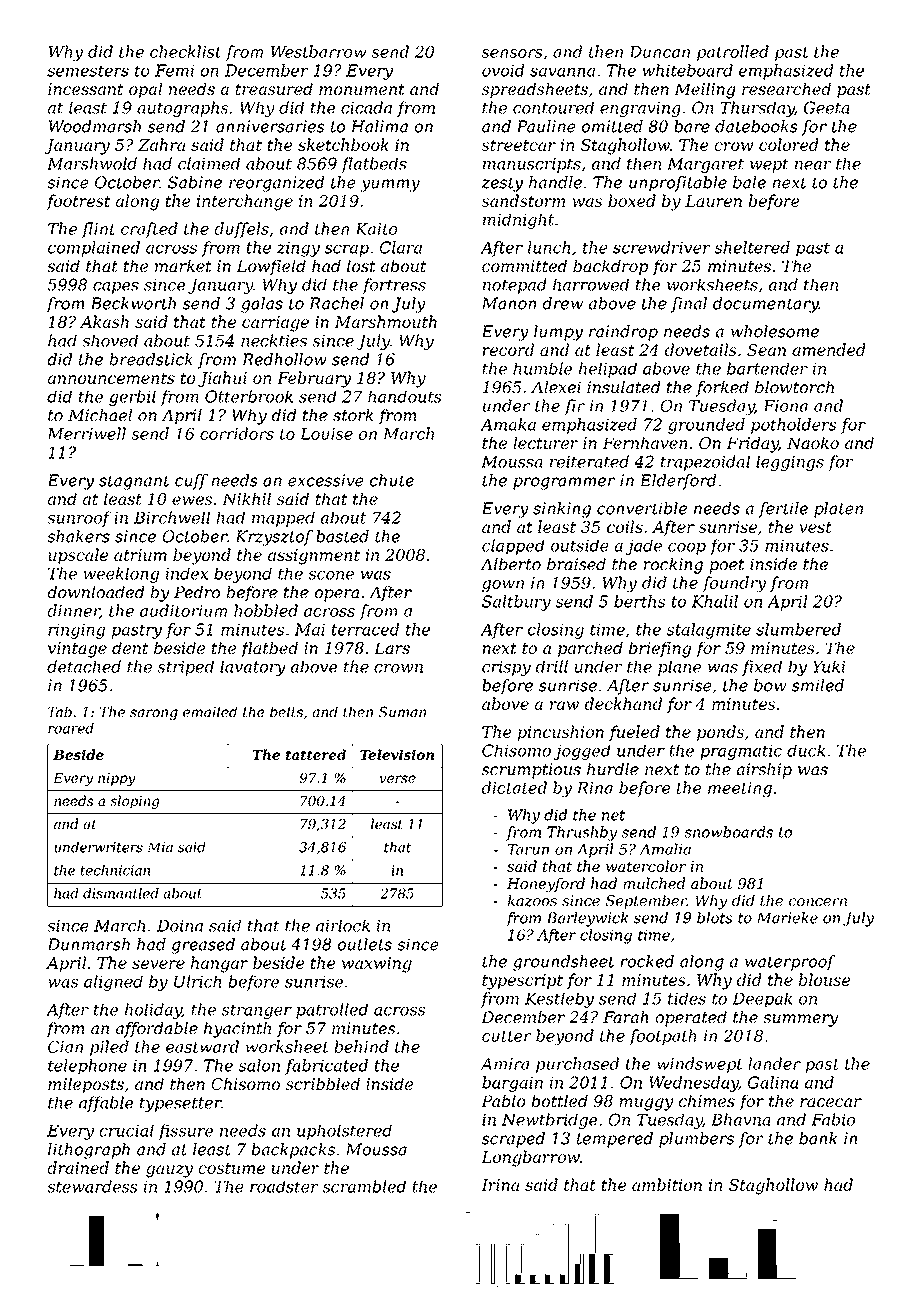  What do you see at coordinates (89, 1151) in the page?
I see `lithograph` at bounding box center [89, 1151].
